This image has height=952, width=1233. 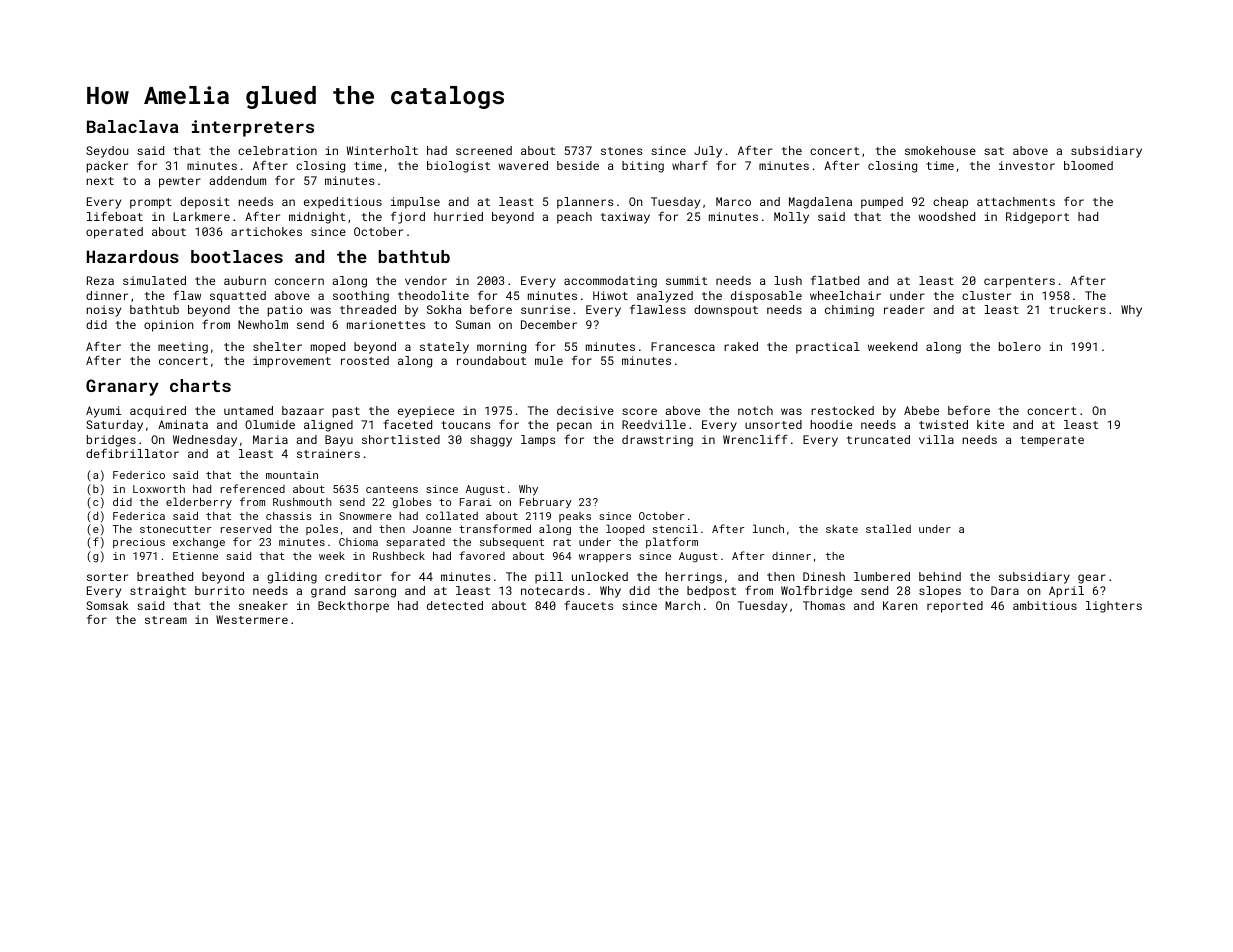 What do you see at coordinates (675, 528) in the image?
I see `stencil` at bounding box center [675, 528].
